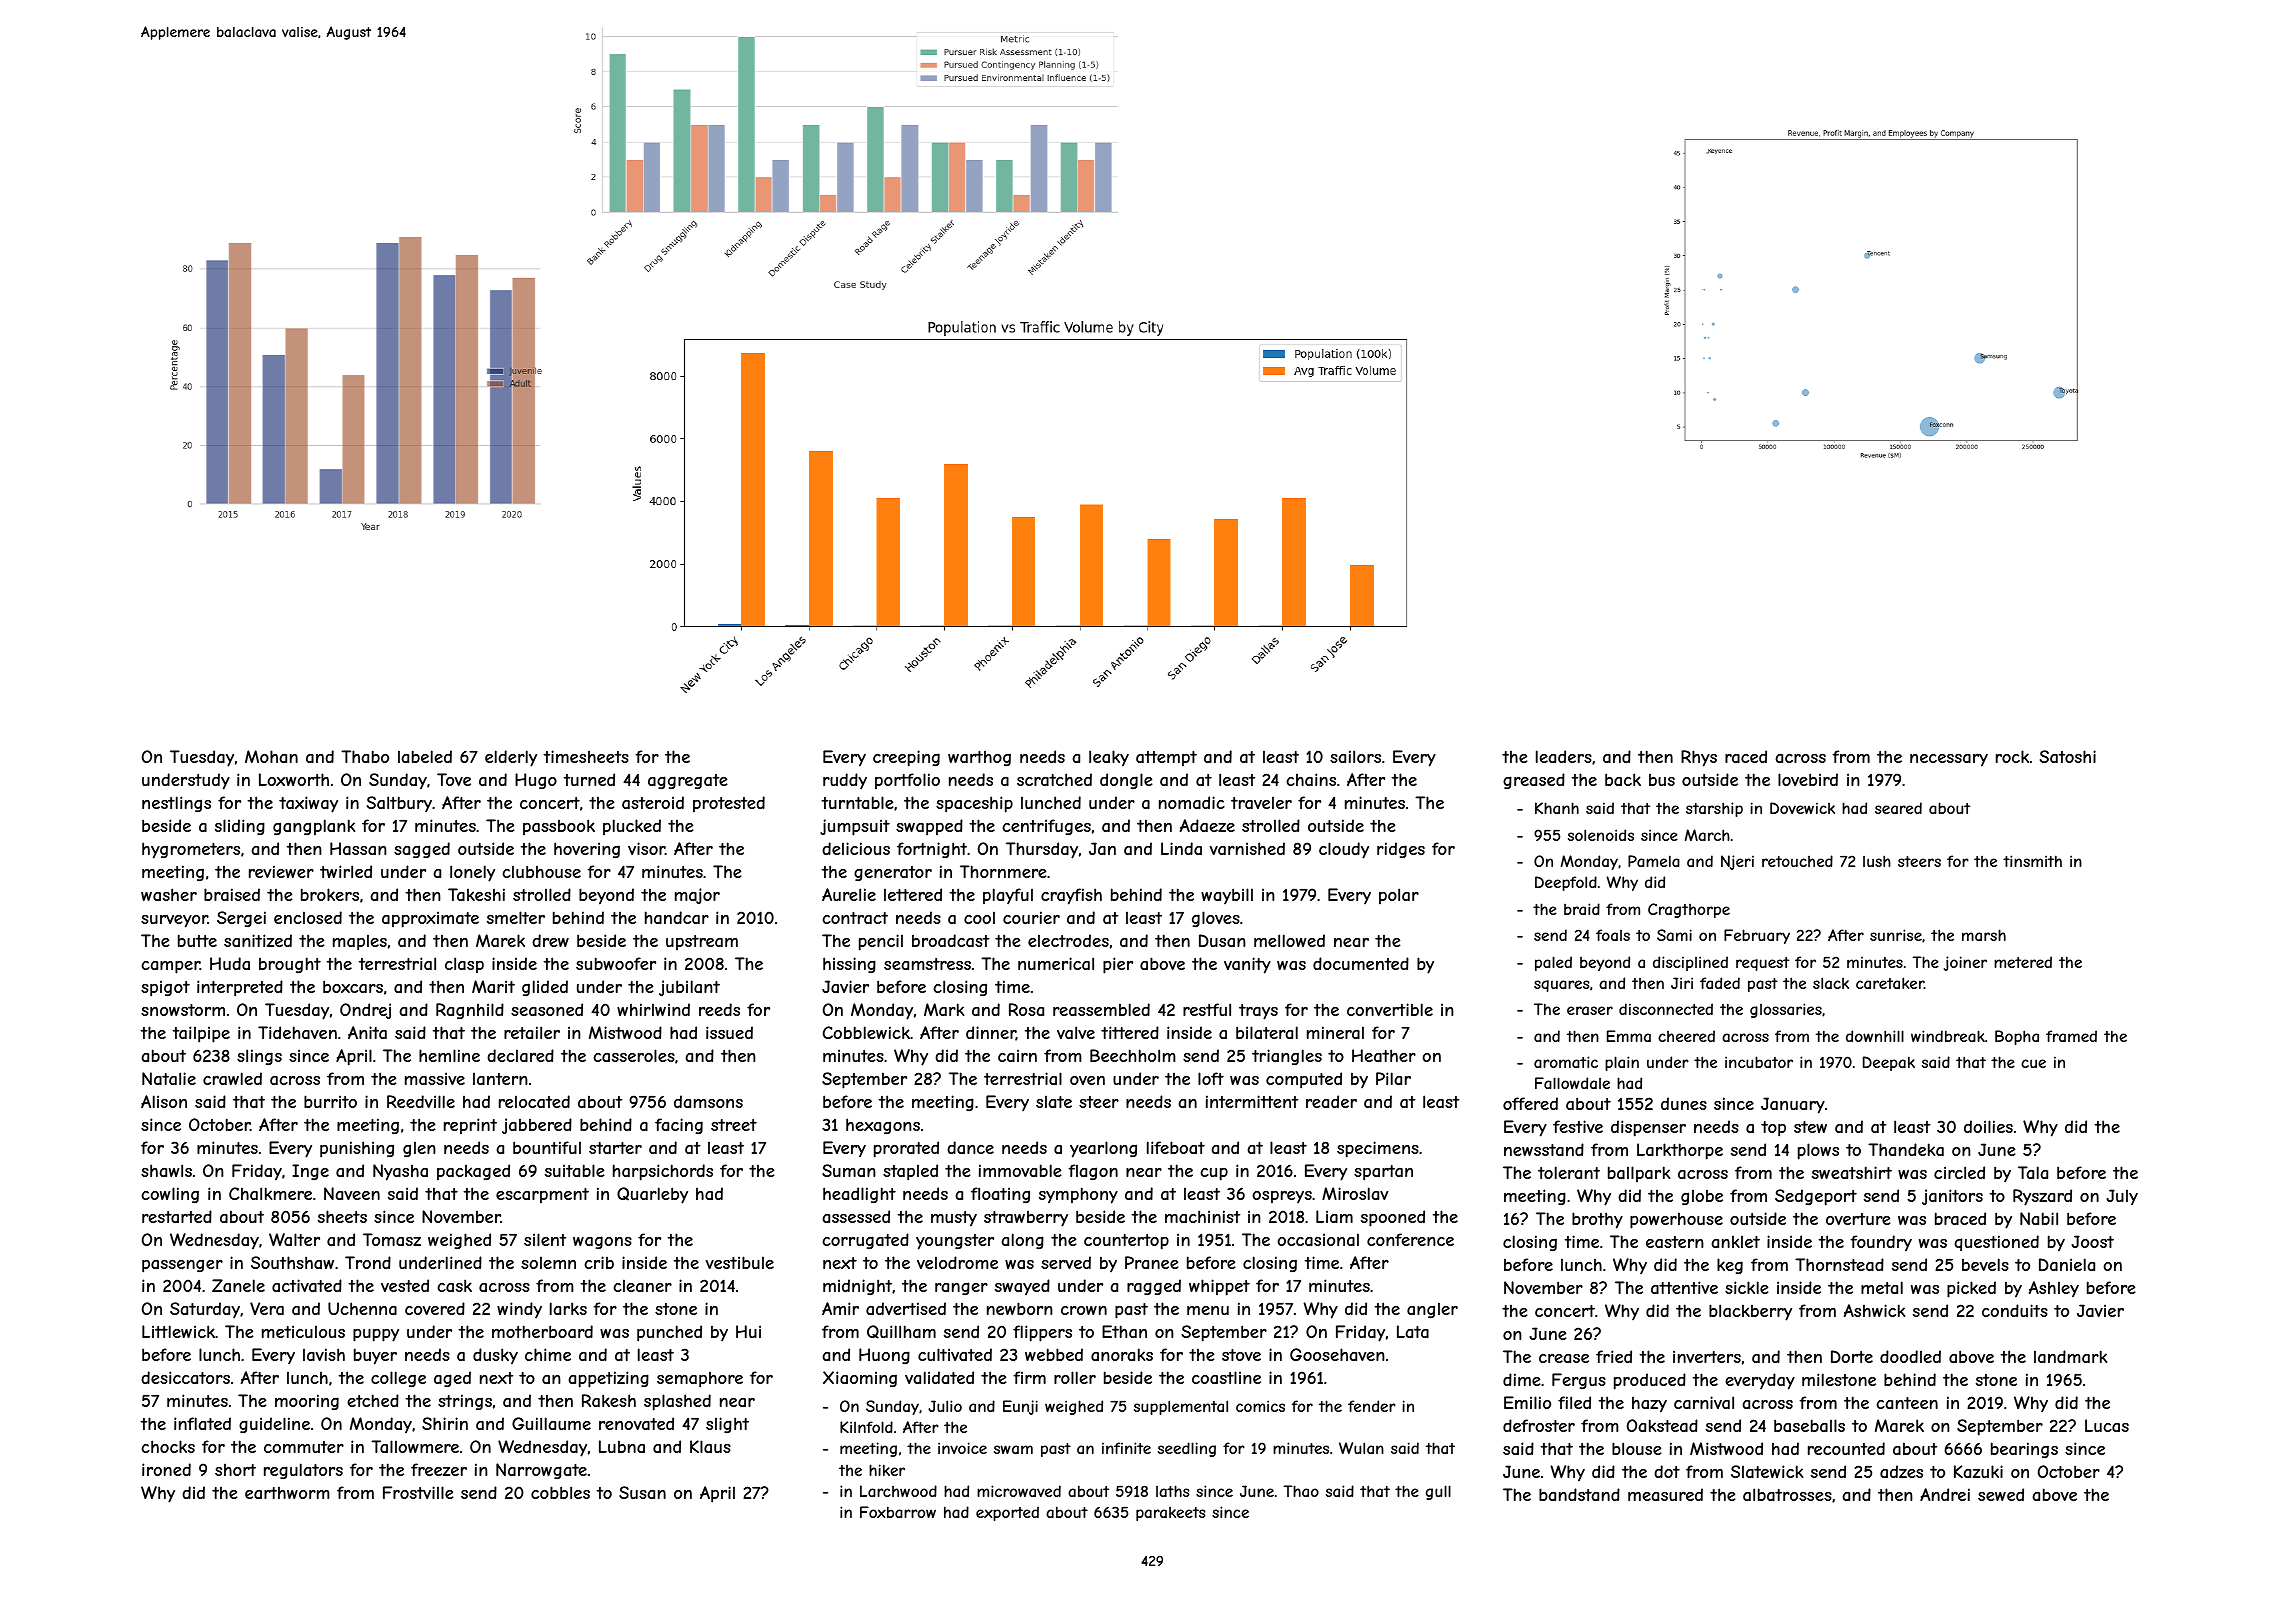 The image size is (2282, 1614). I want to click on greased, so click(1534, 781).
